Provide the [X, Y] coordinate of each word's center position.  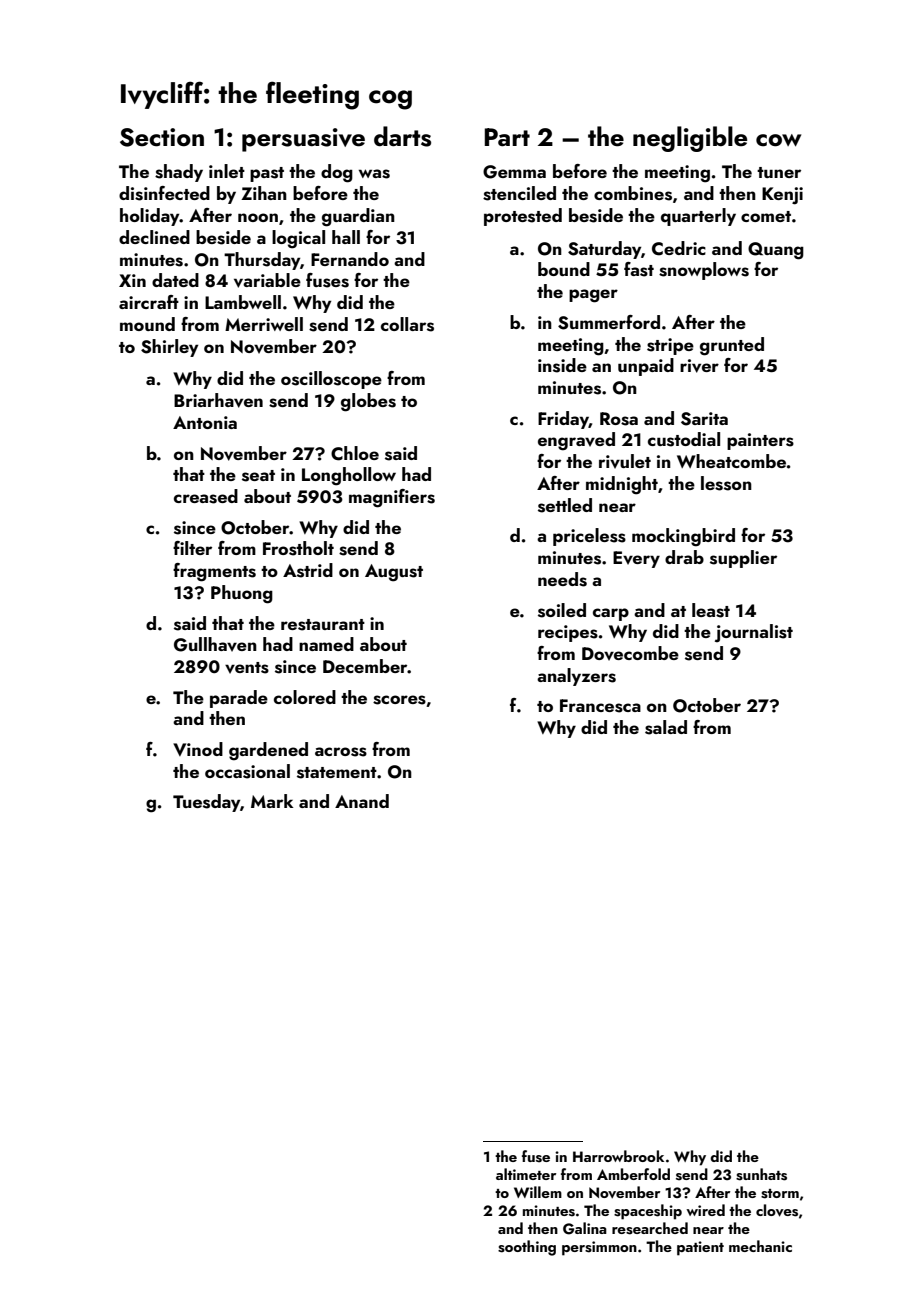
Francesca [600, 706]
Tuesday [206, 803]
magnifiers [392, 498]
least [711, 610]
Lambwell [243, 302]
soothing [527, 1248]
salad [666, 727]
